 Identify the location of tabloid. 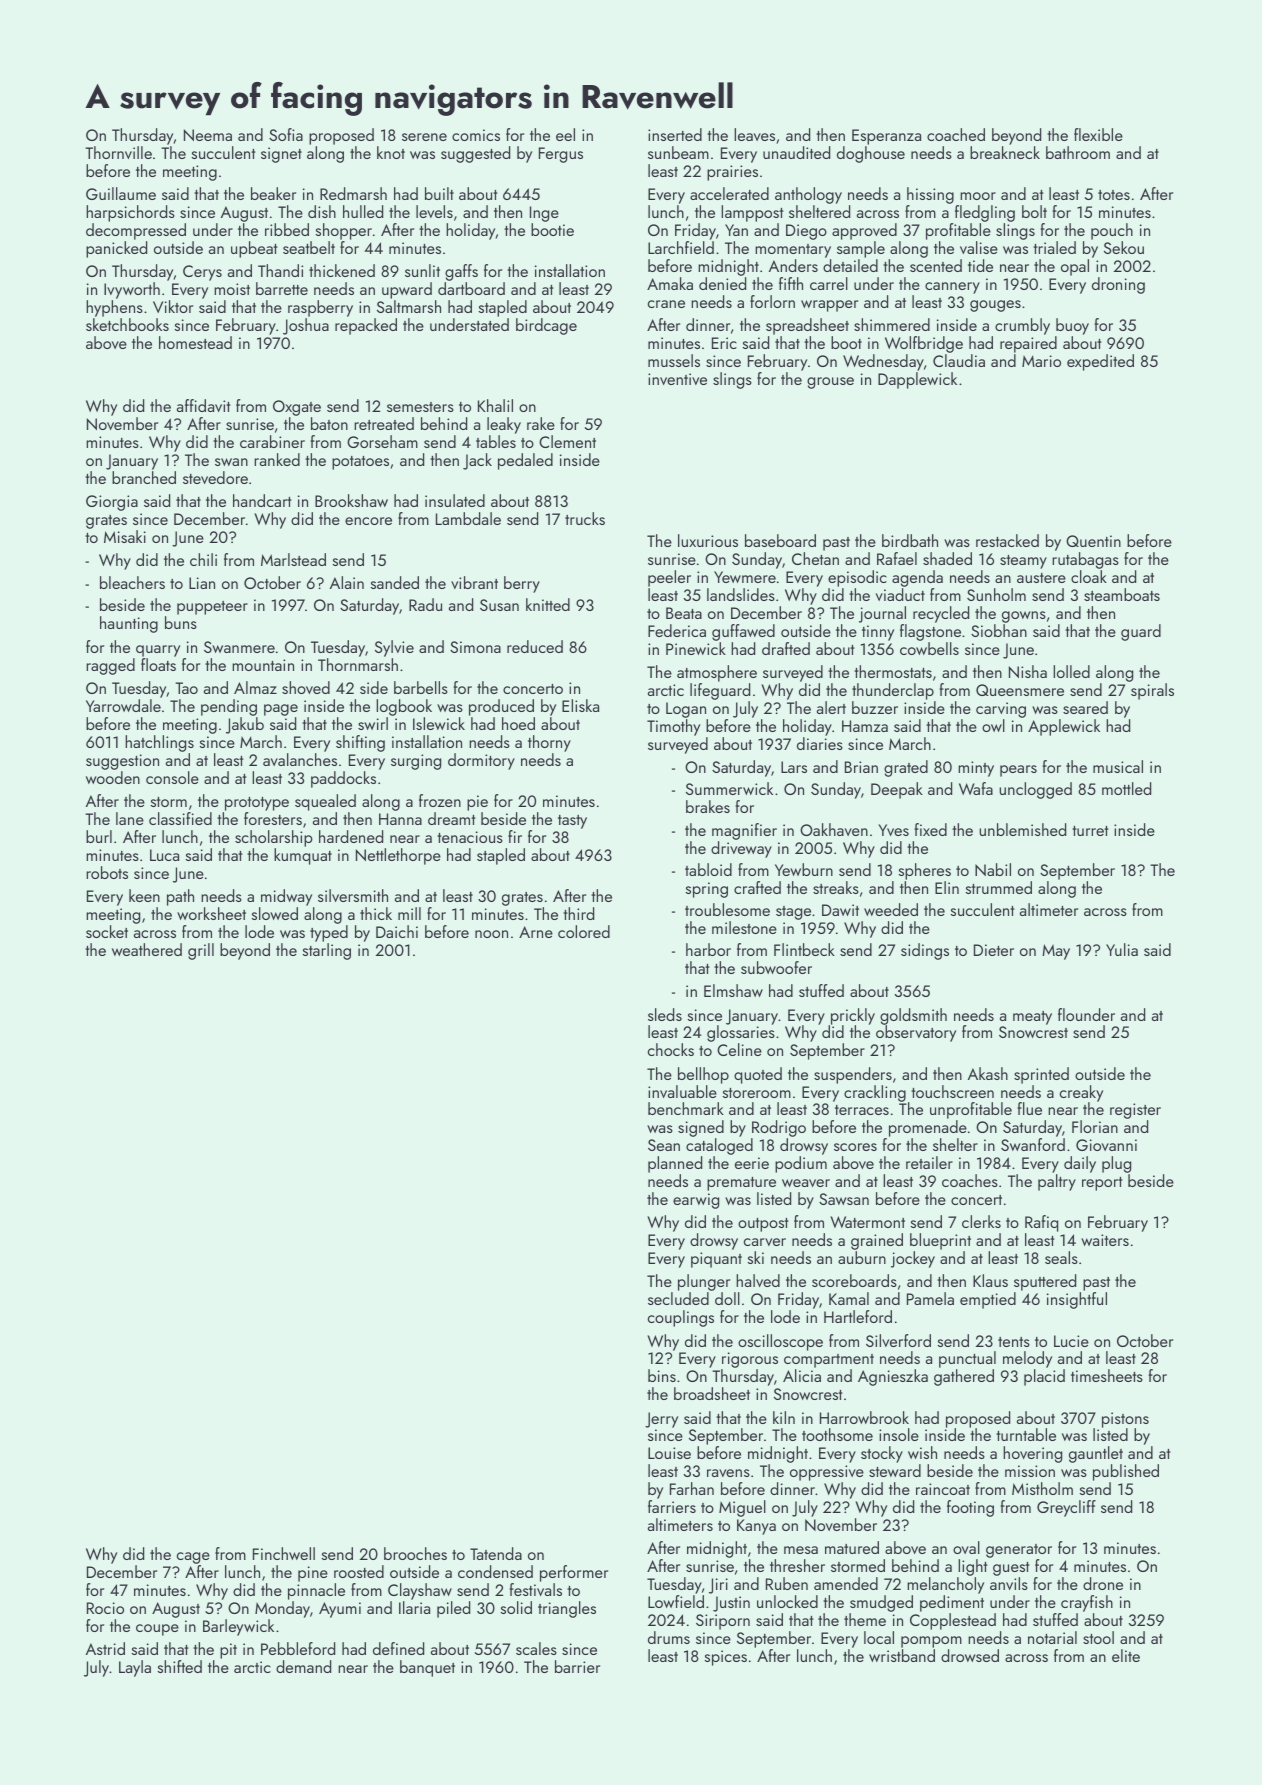
(708, 869).
